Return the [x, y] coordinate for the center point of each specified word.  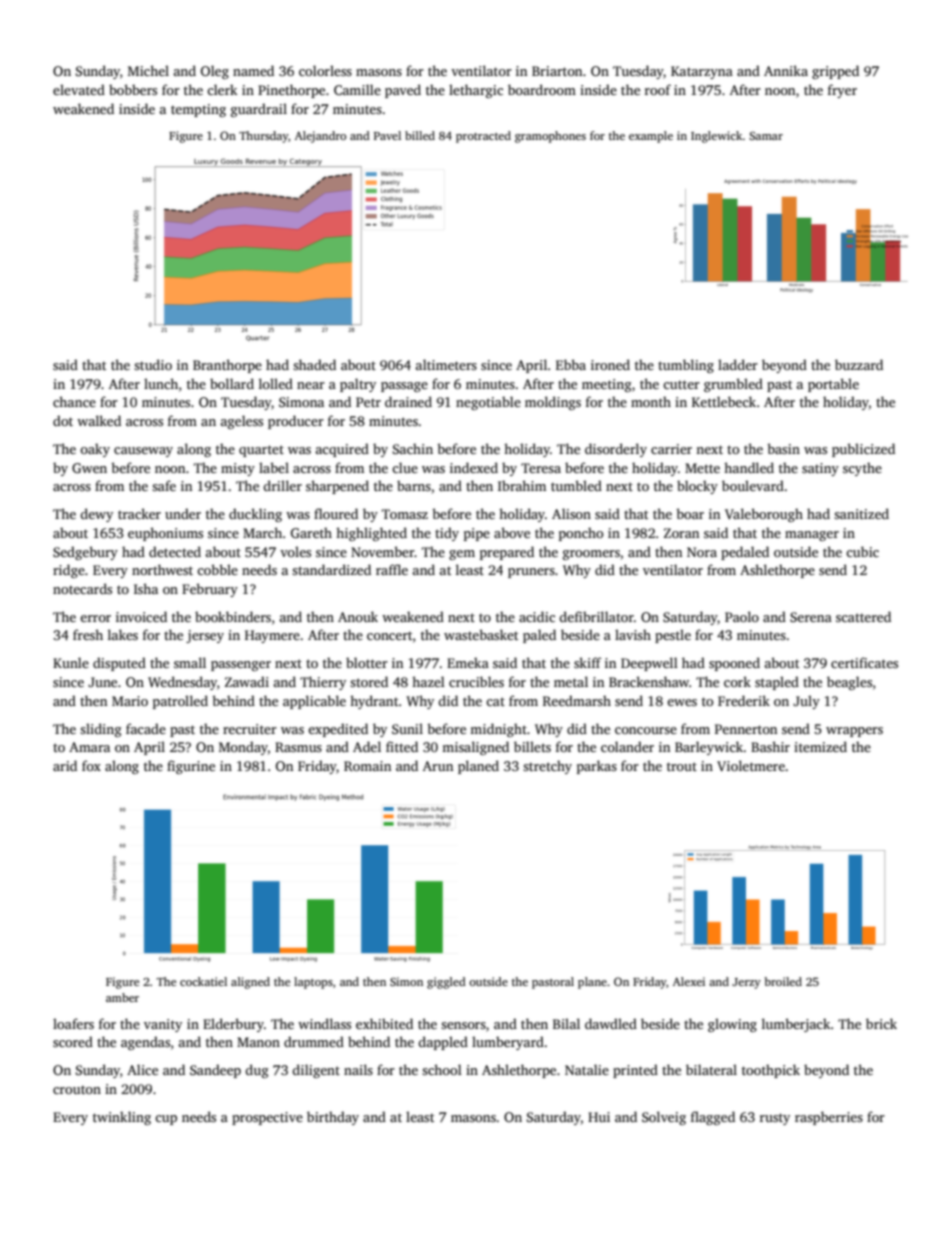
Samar [766, 135]
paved [403, 91]
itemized [820, 746]
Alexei [689, 981]
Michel [148, 70]
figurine [191, 767]
